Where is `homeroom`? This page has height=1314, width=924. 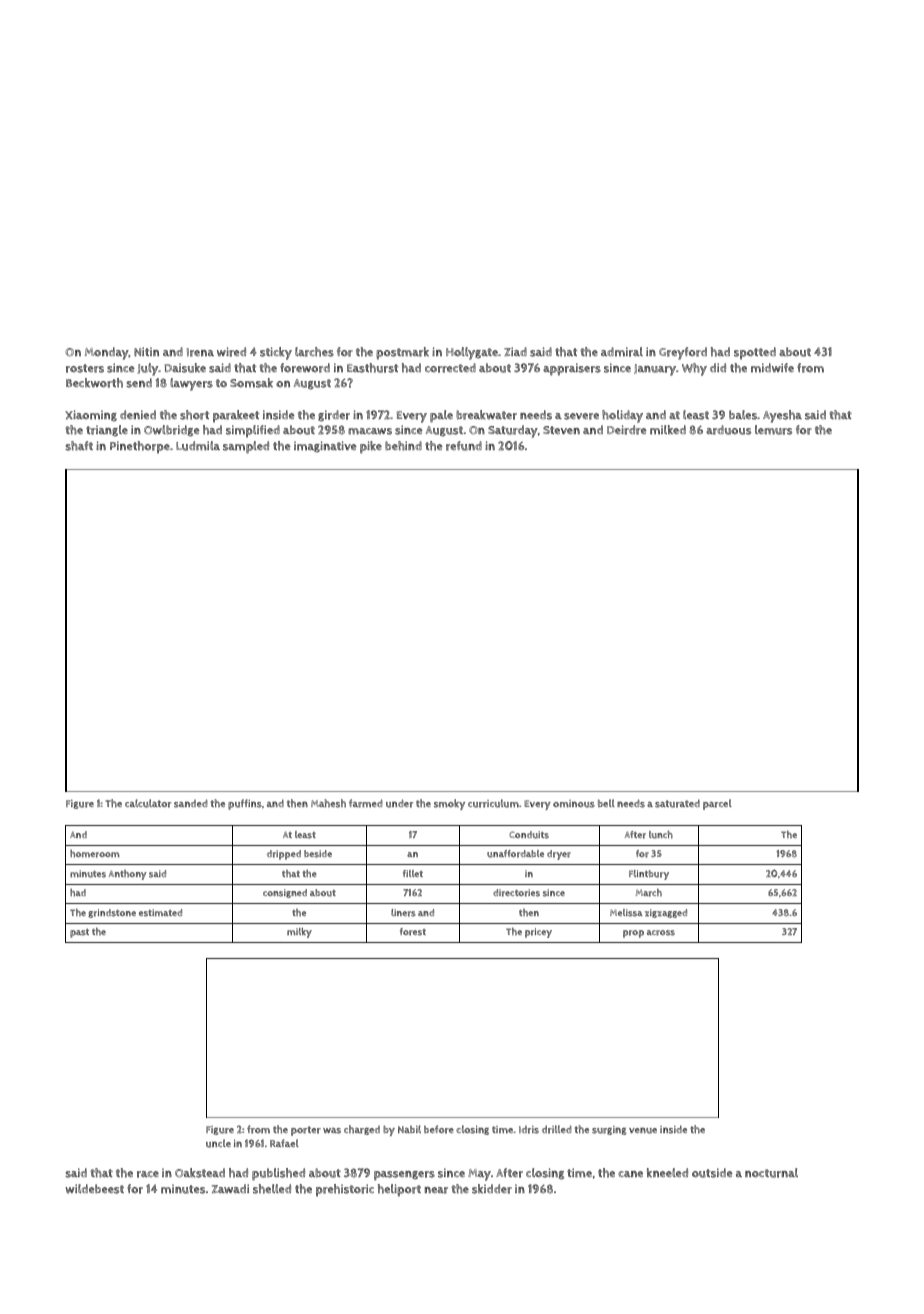 homeroom is located at coordinates (95, 854).
